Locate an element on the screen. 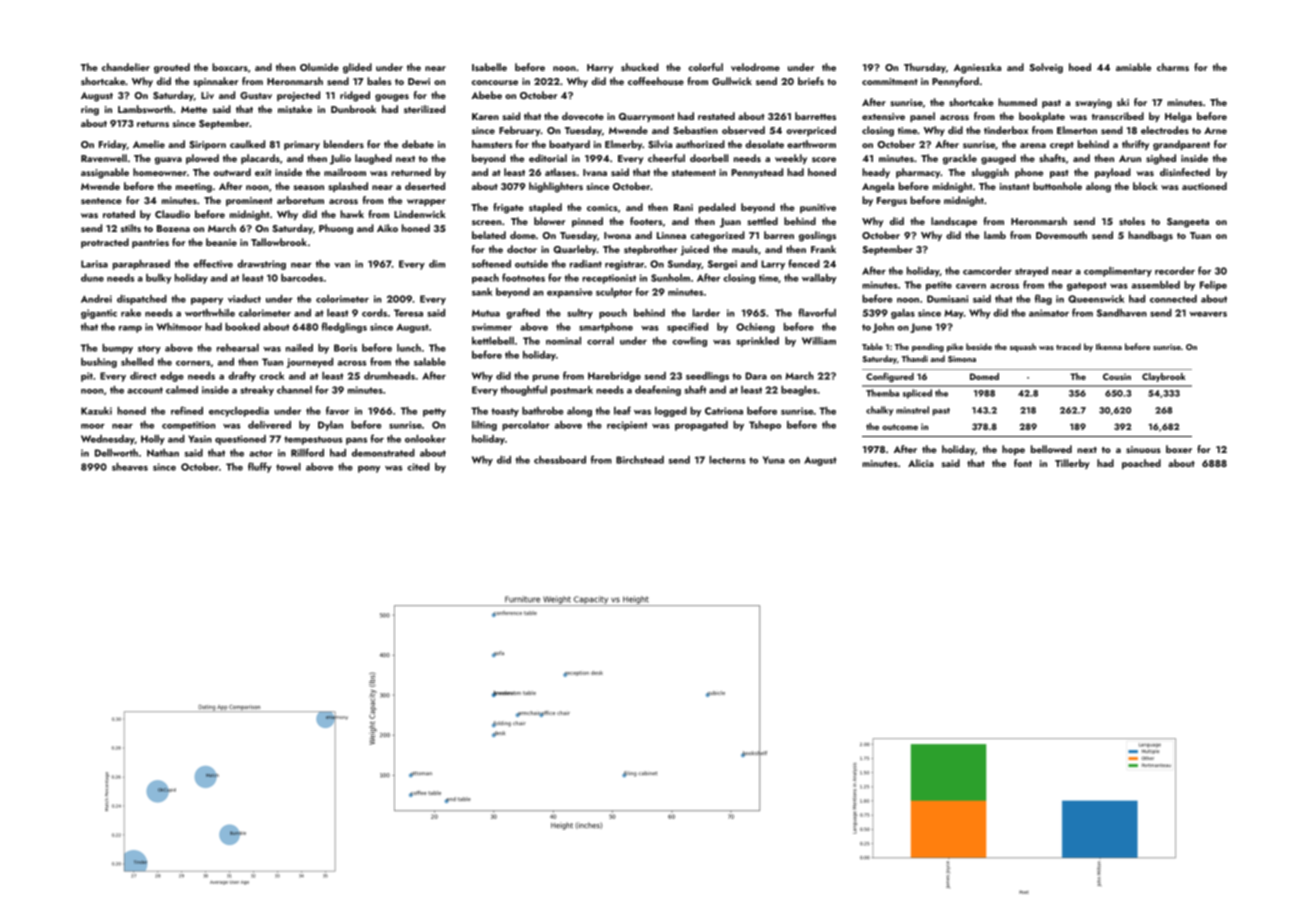 The image size is (1308, 924). grandparent is located at coordinates (1181, 145).
